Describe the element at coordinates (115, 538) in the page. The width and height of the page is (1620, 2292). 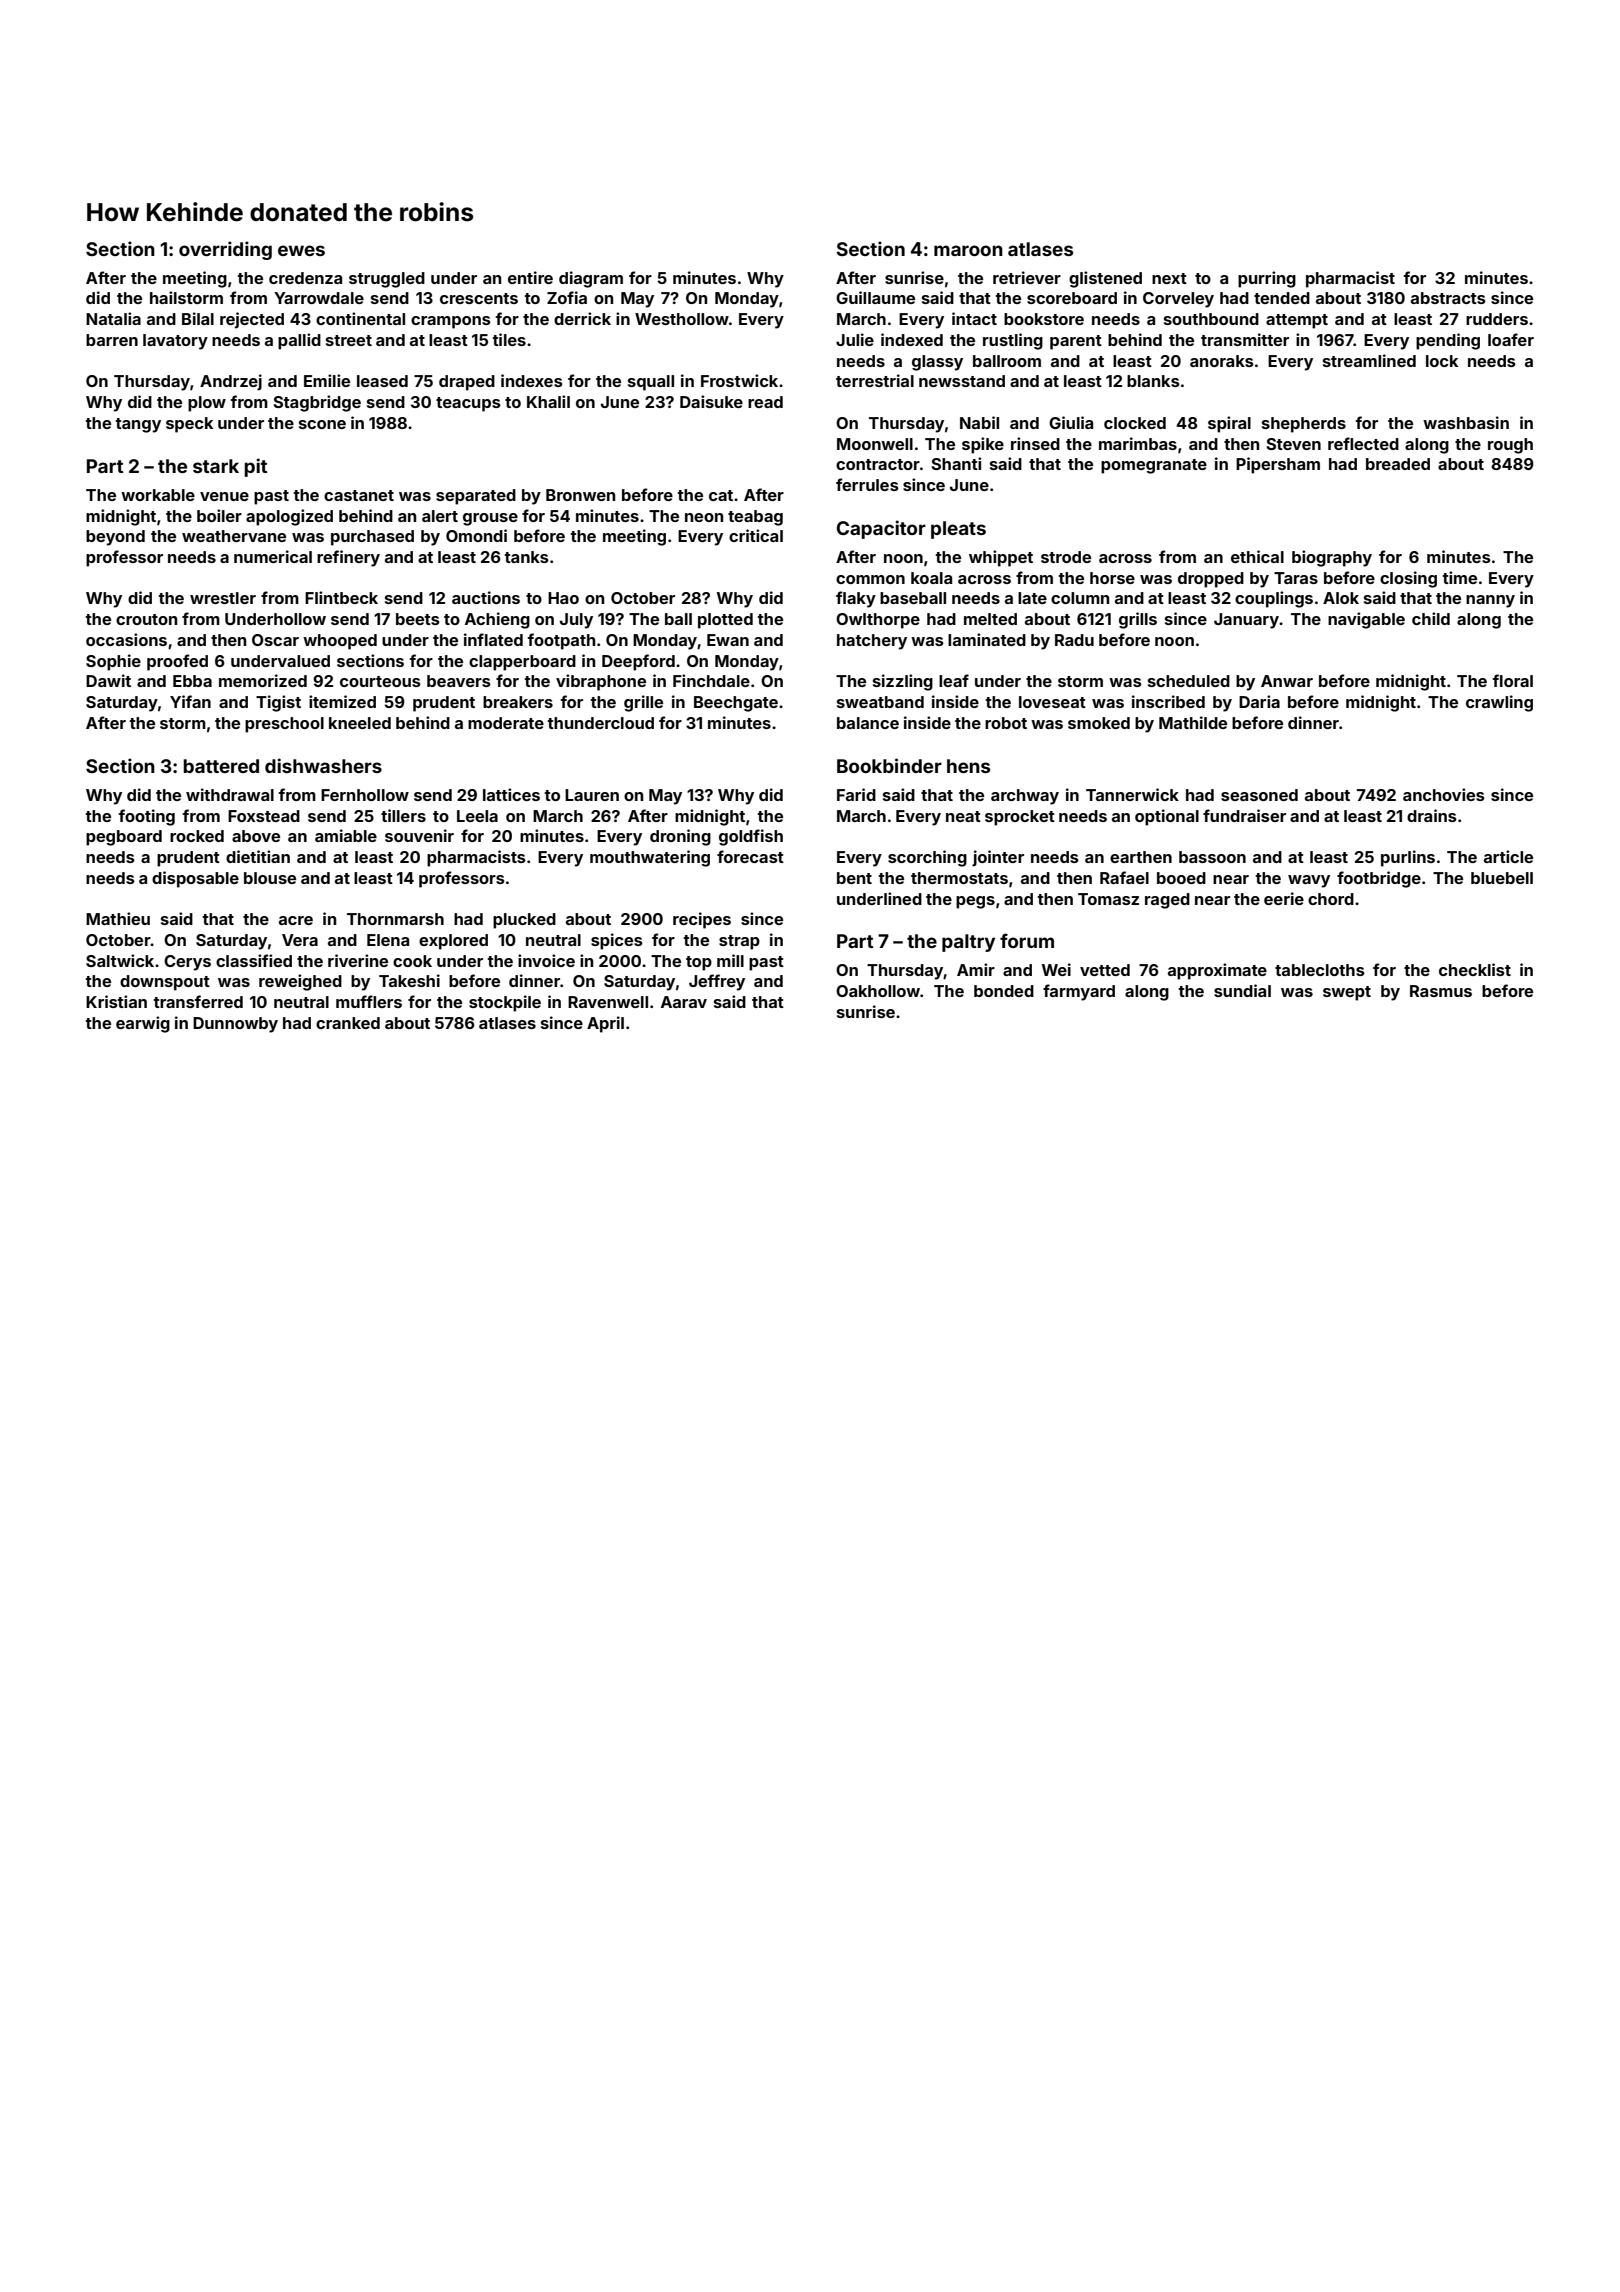
I see `beyond` at that location.
